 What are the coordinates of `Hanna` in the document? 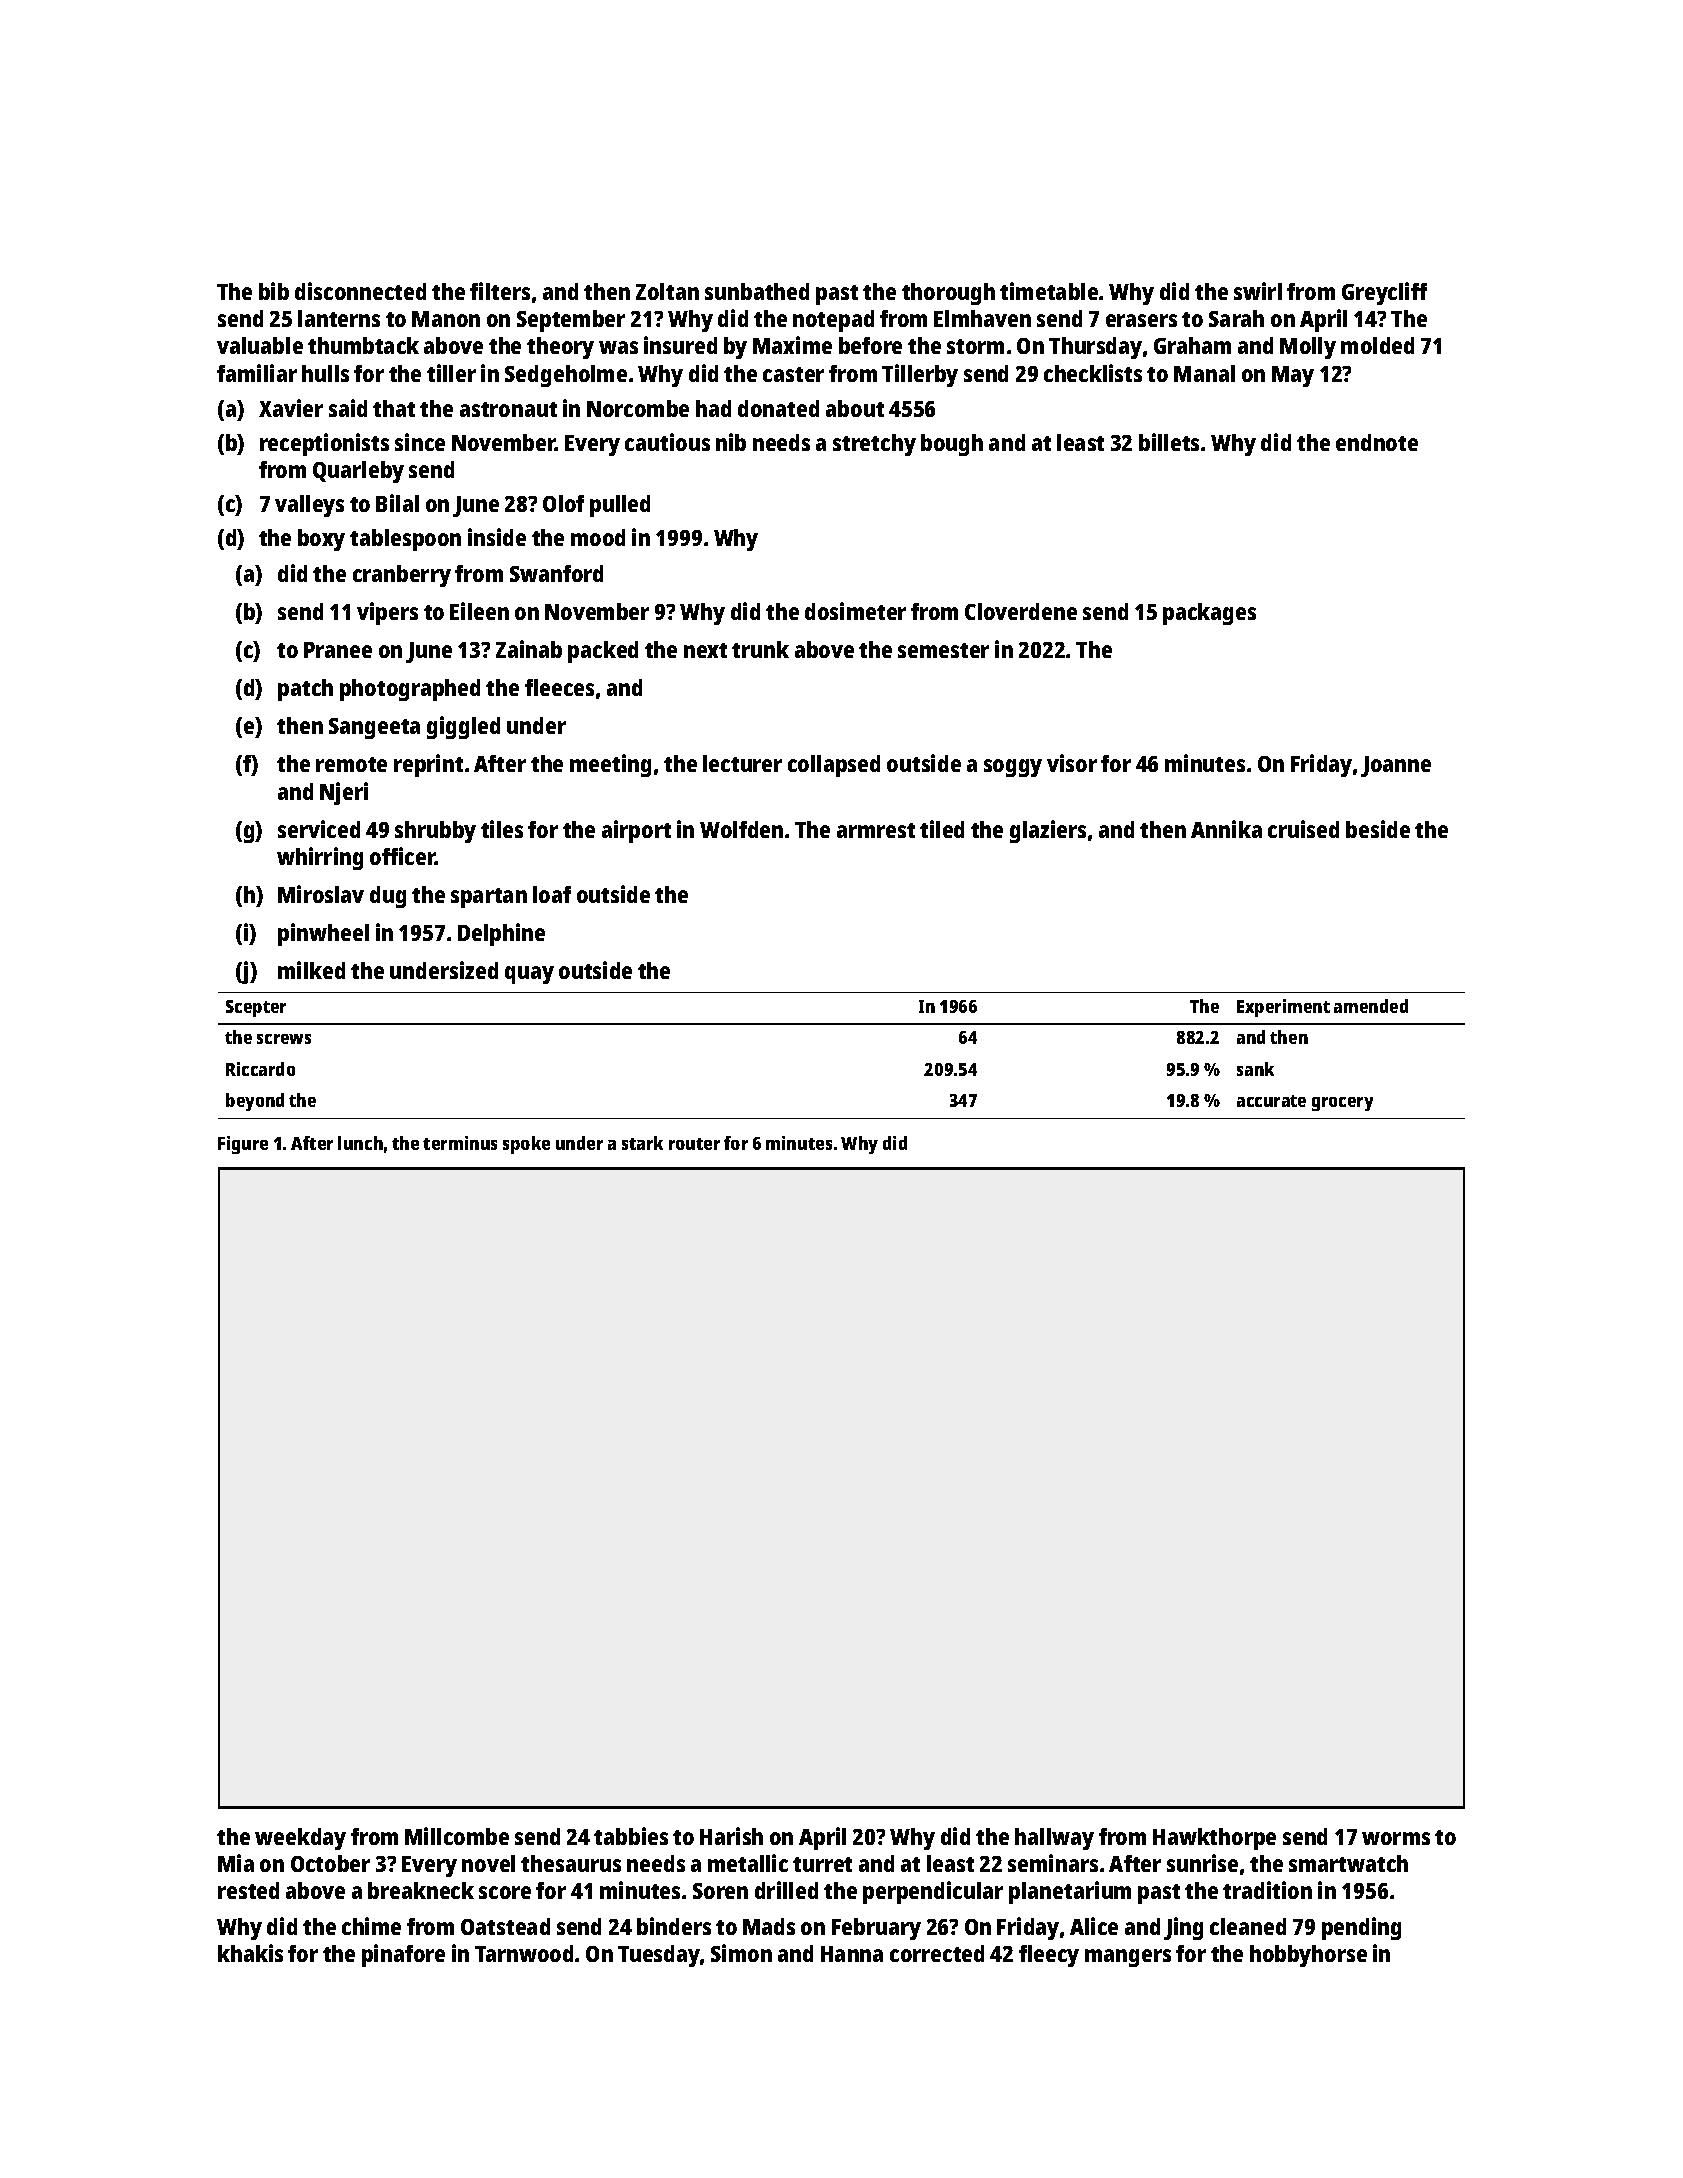 It's located at (852, 1954).
